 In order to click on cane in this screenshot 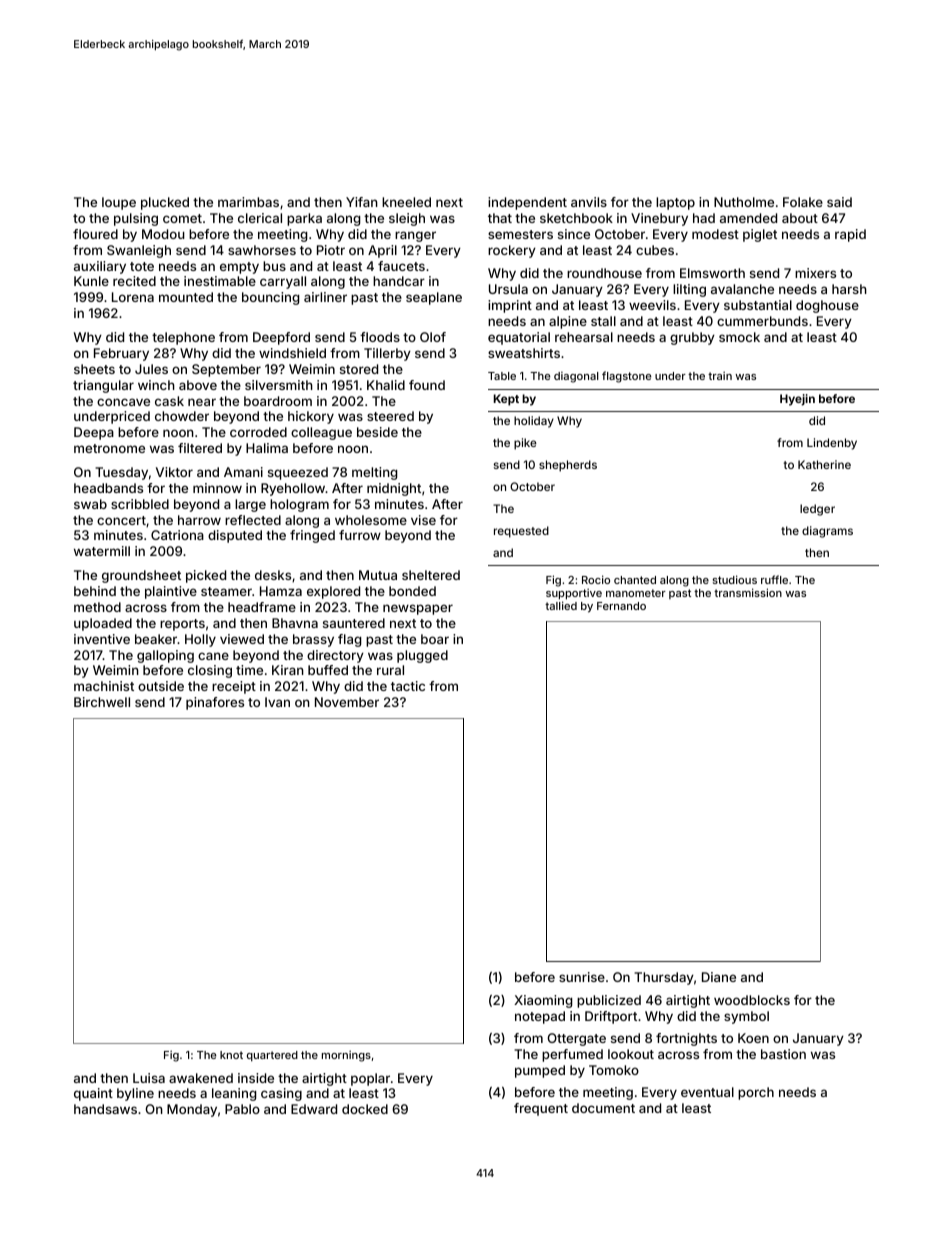, I will do `click(213, 656)`.
